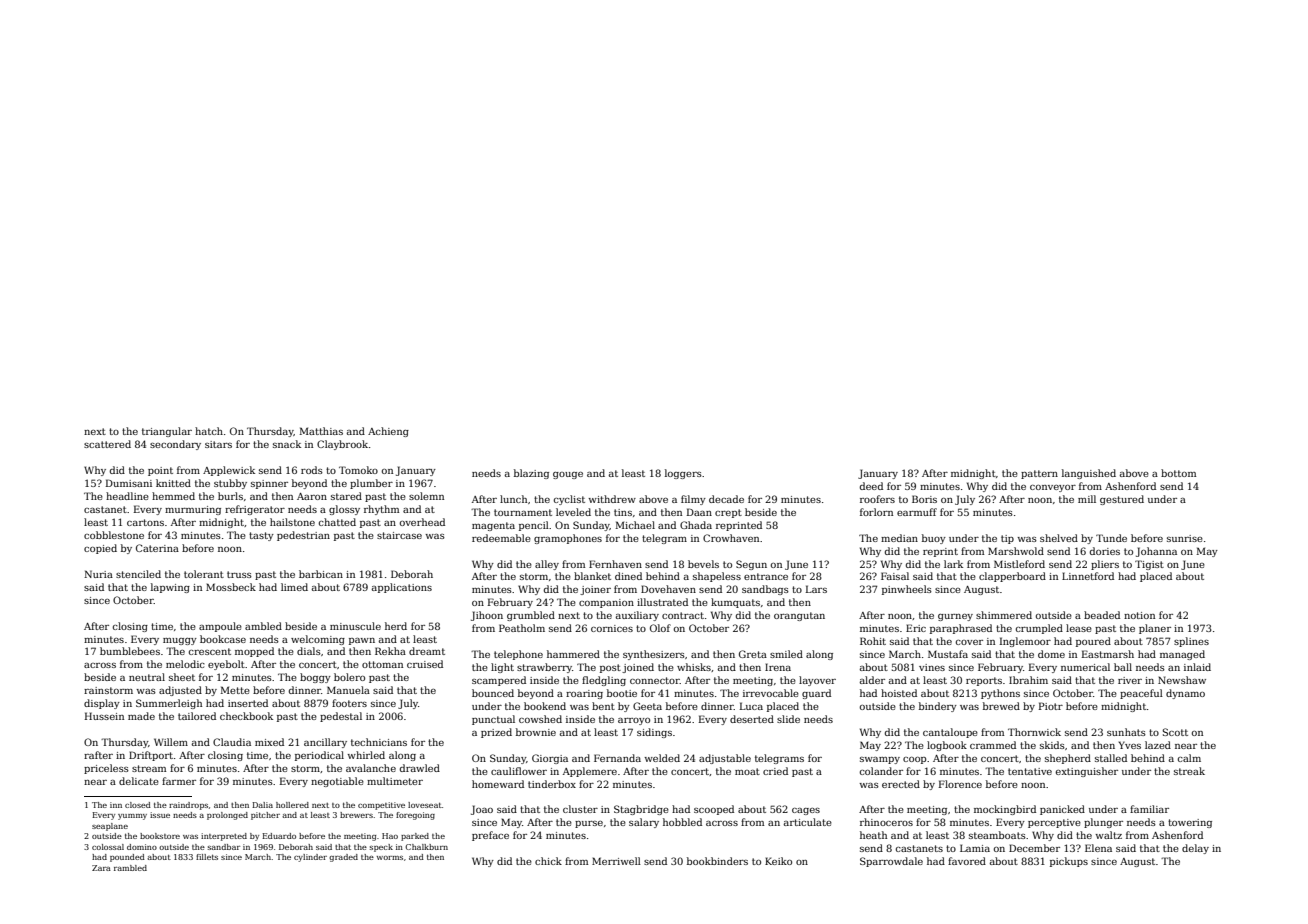 This screenshot has width=1308, height=924. I want to click on fledgling, so click(604, 681).
